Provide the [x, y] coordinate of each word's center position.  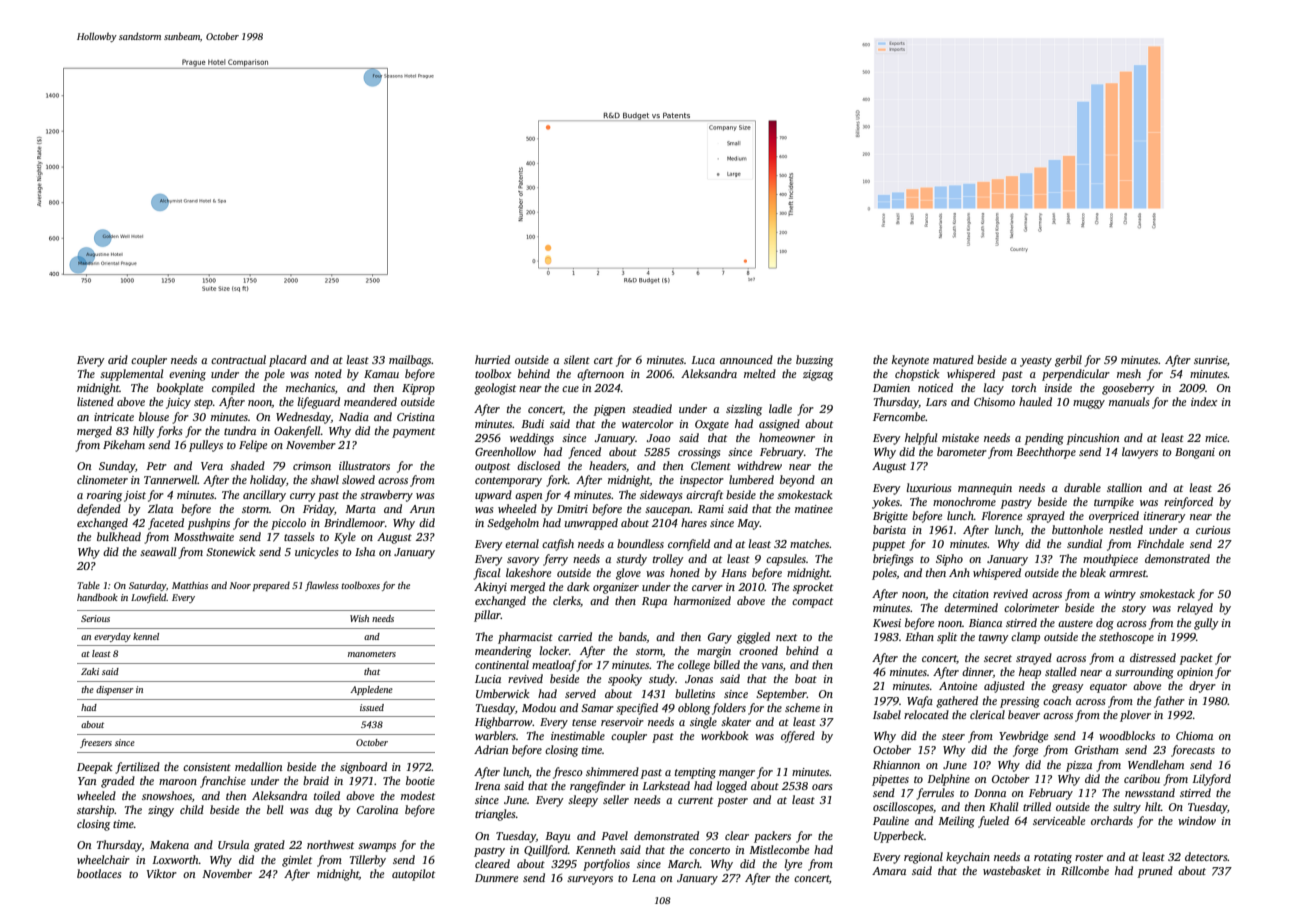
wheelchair [103, 859]
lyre [793, 865]
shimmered [612, 771]
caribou [1142, 778]
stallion [1124, 487]
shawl [325, 479]
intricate [114, 417]
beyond [797, 481]
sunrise [1210, 360]
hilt [1153, 806]
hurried [492, 359]
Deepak [94, 768]
